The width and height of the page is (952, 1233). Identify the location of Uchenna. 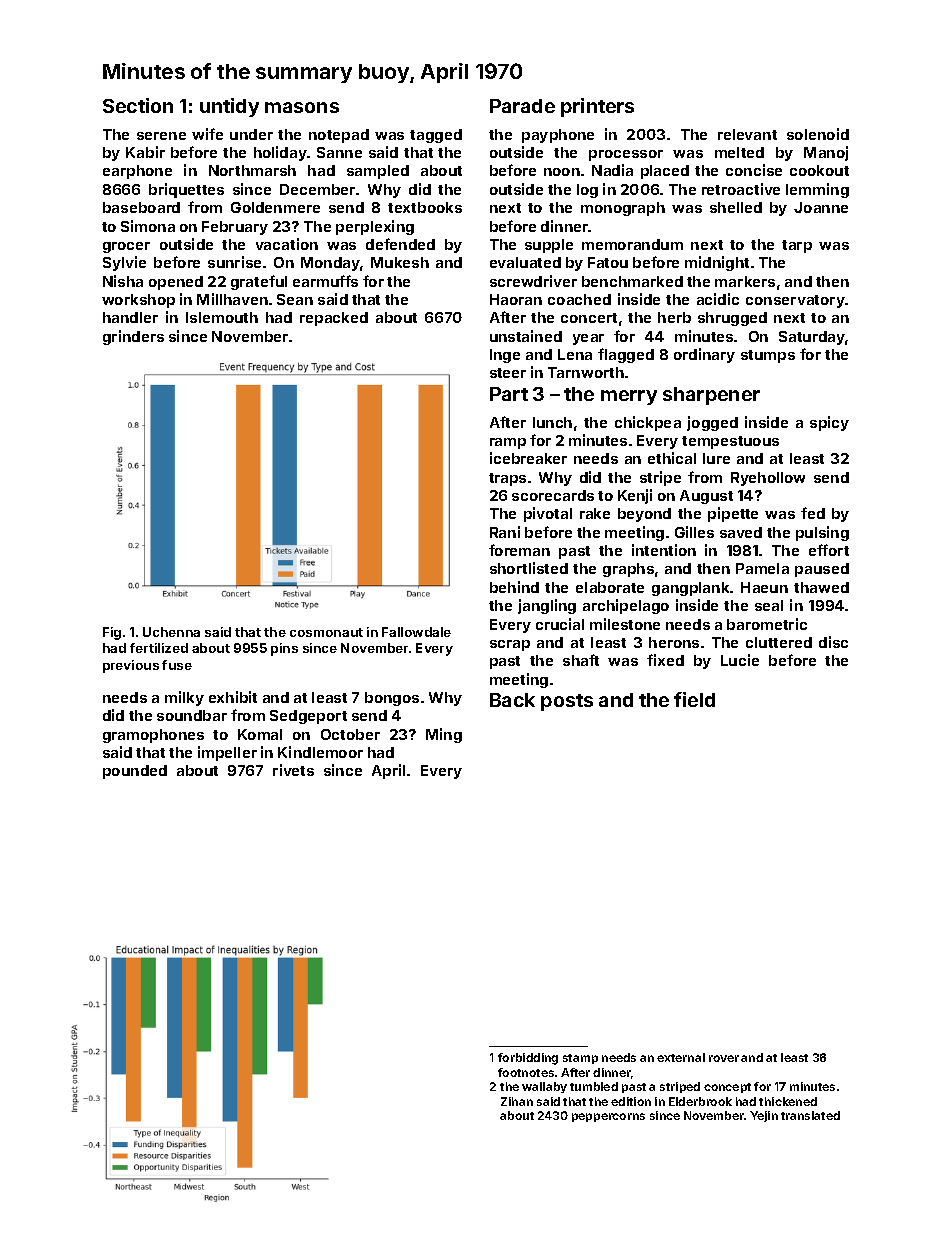
(171, 632).
